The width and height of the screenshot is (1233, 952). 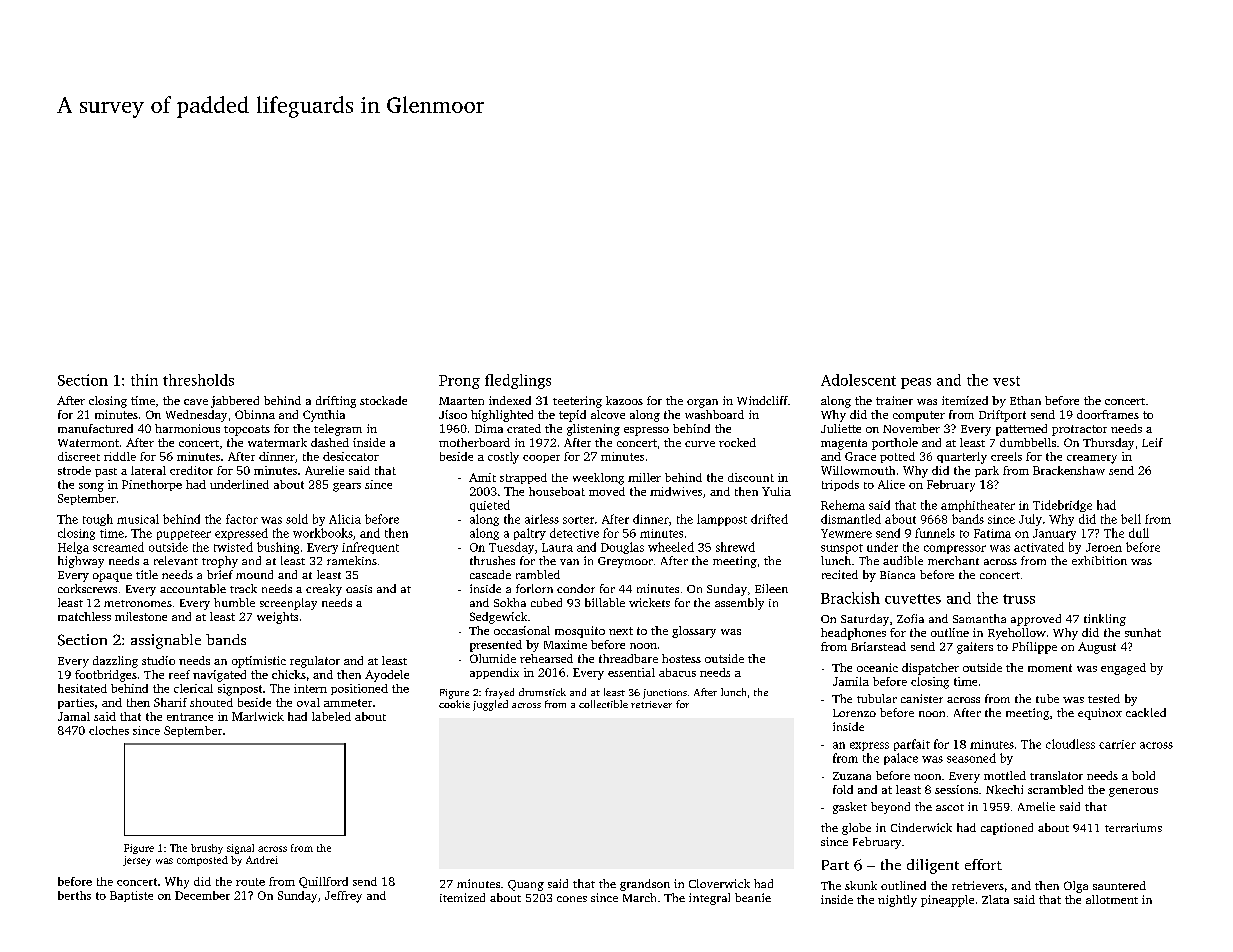 I want to click on thin, so click(x=144, y=380).
